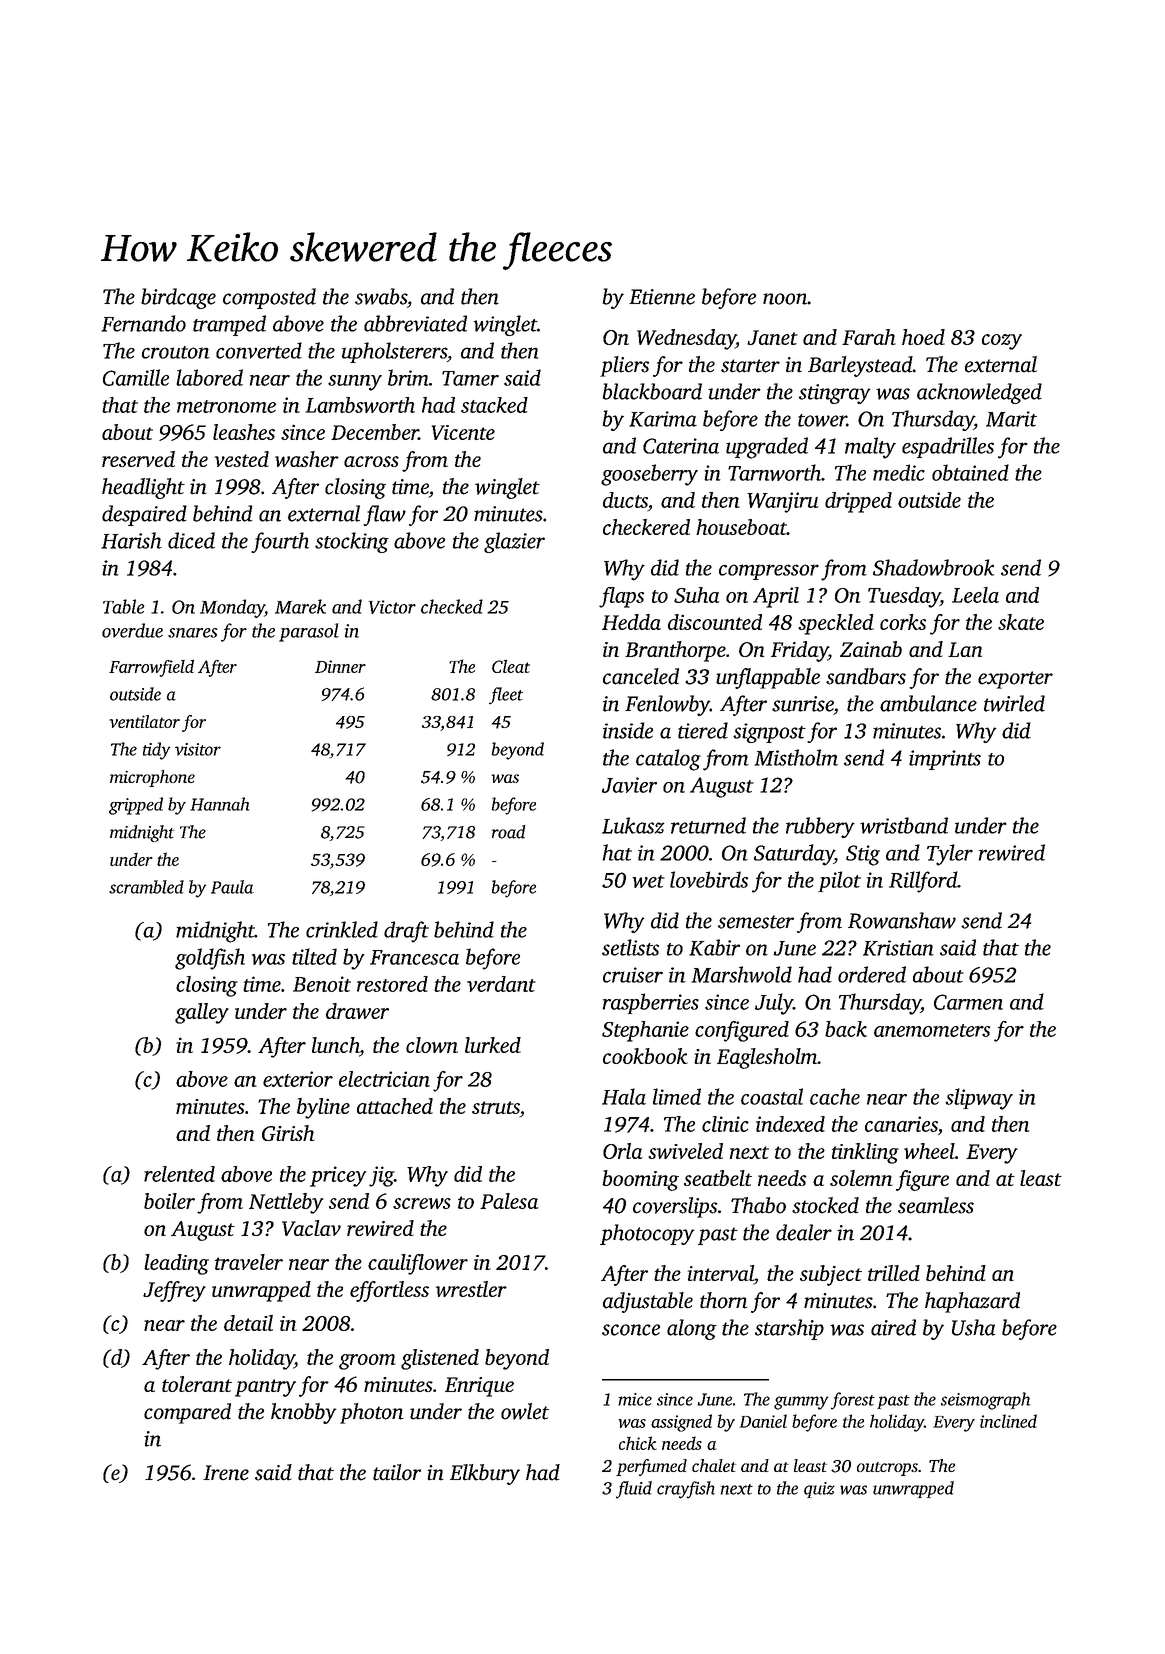 This screenshot has width=1165, height=1654. I want to click on Tyler, so click(950, 855).
